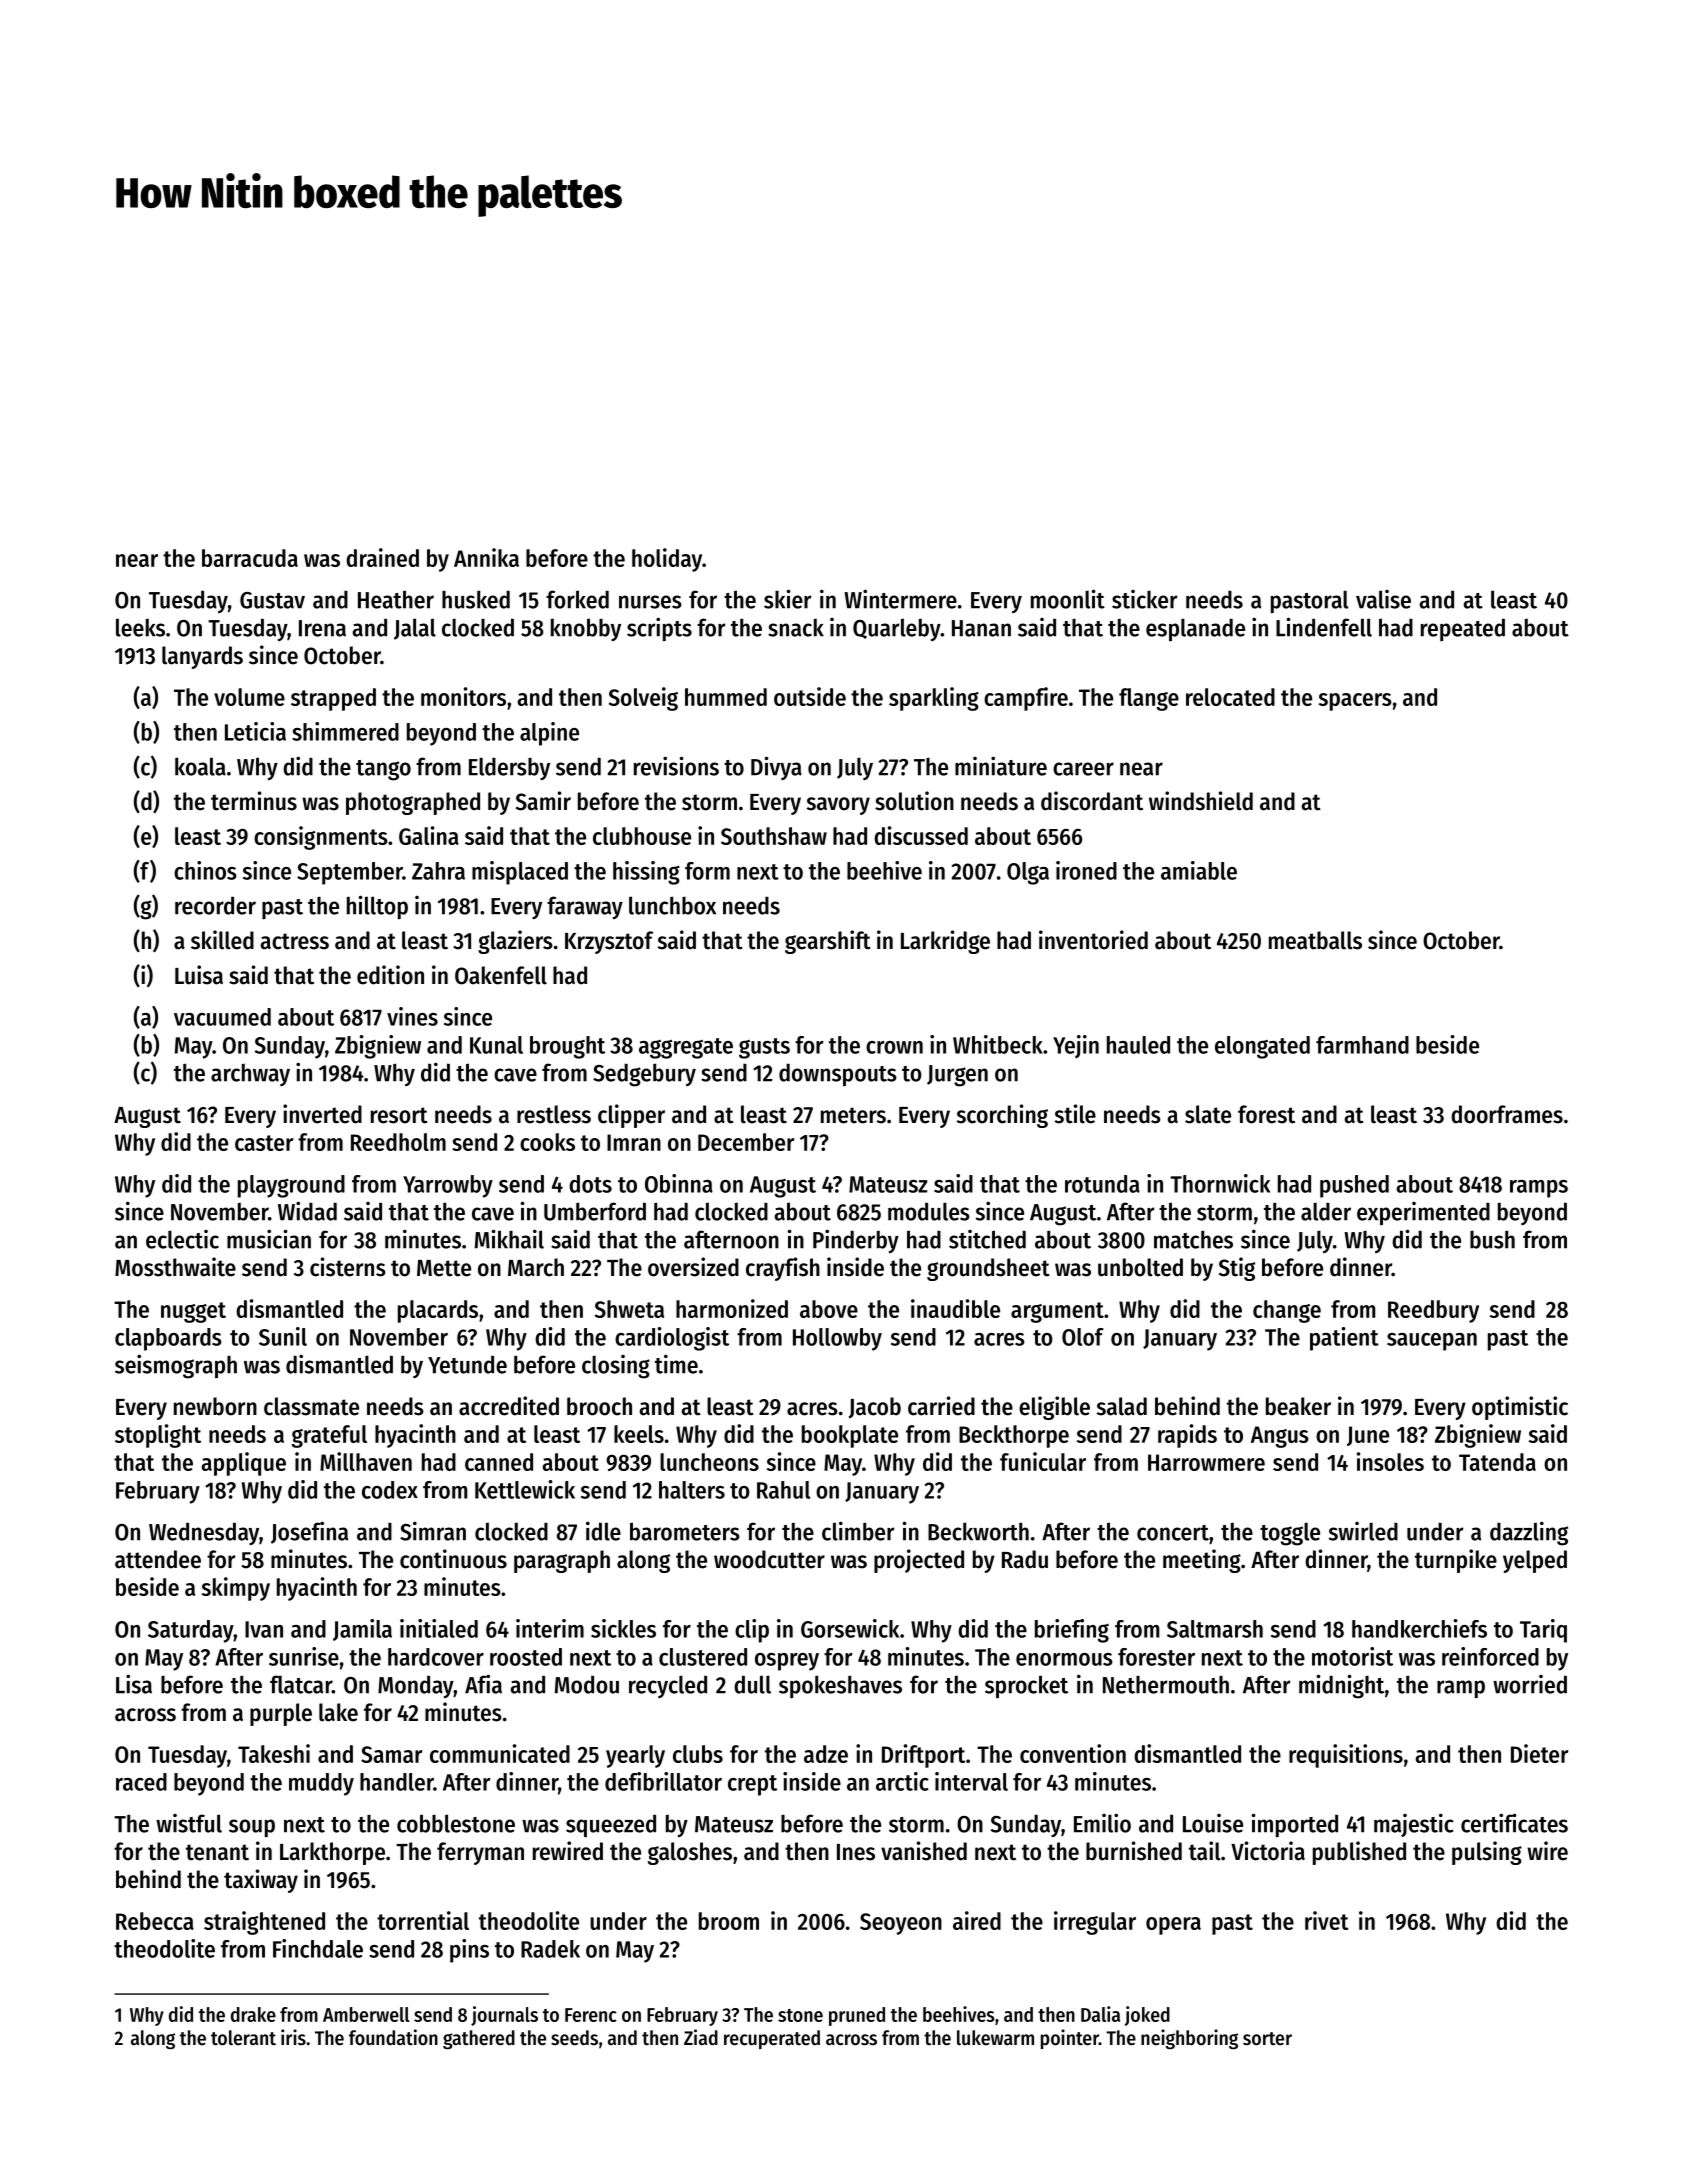 The height and width of the screenshot is (2178, 1683). What do you see at coordinates (397, 1782) in the screenshot?
I see `handler` at bounding box center [397, 1782].
